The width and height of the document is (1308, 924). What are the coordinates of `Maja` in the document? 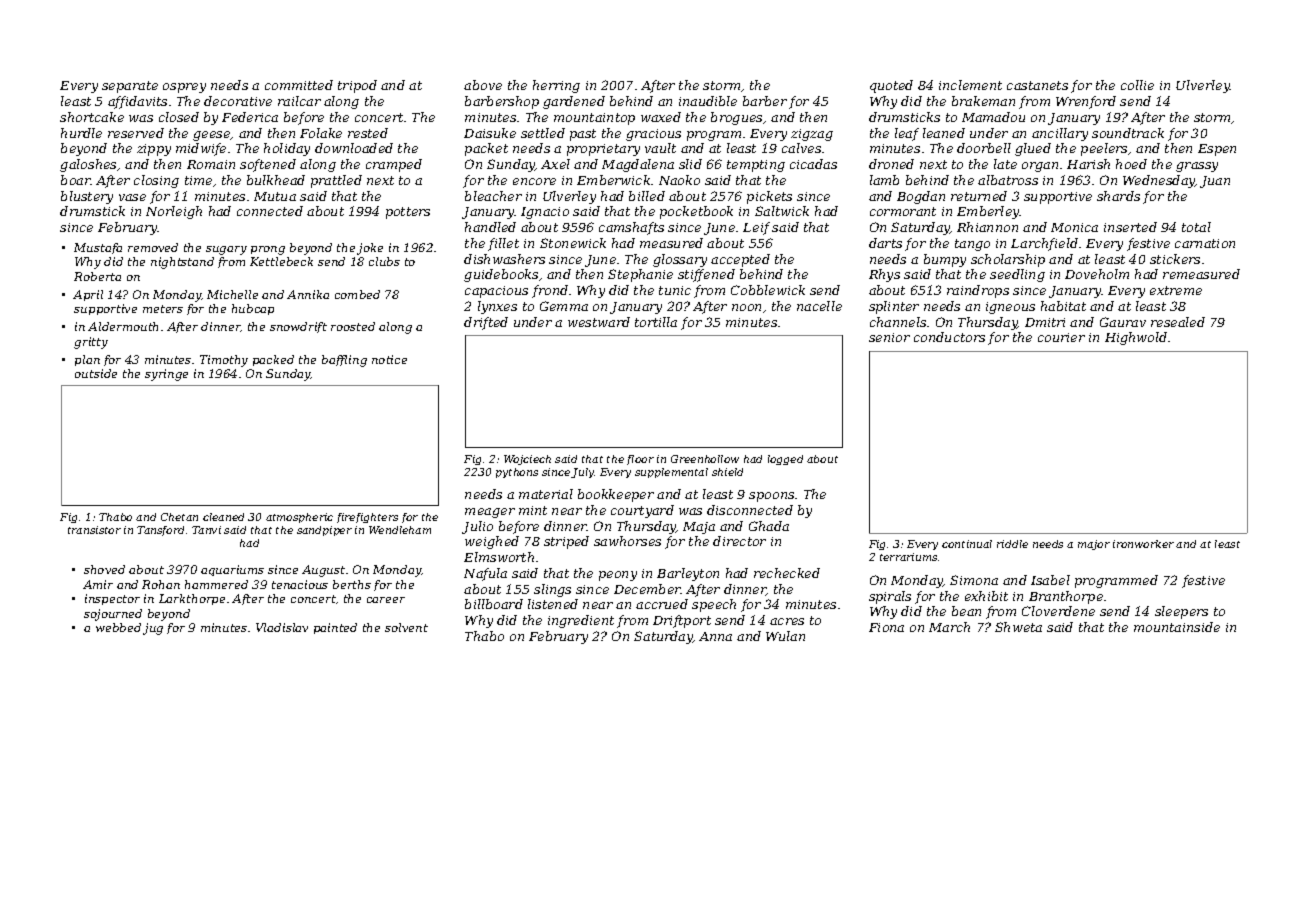 It's located at (699, 528).
